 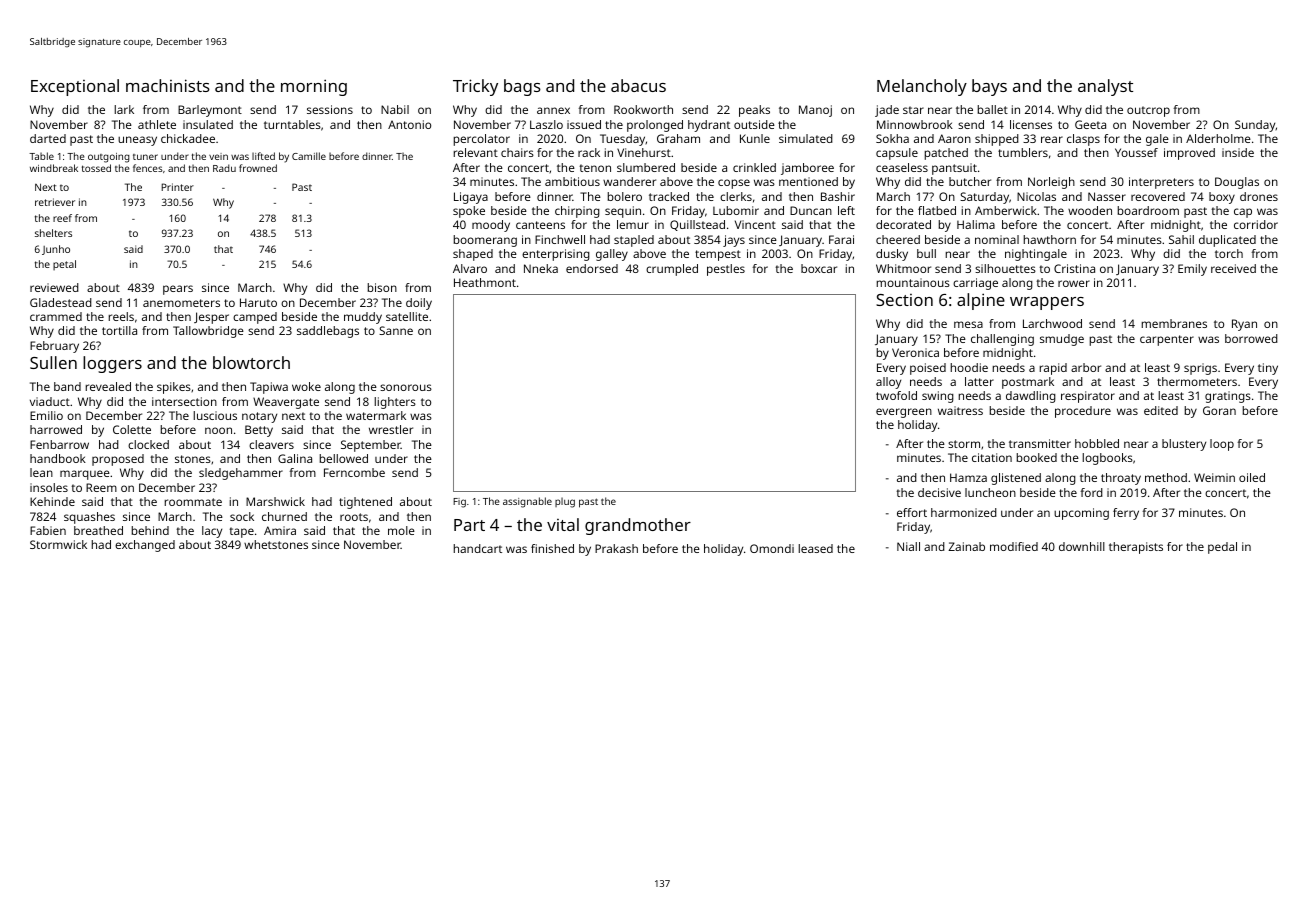 What do you see at coordinates (1222, 548) in the image?
I see `pedal` at bounding box center [1222, 548].
